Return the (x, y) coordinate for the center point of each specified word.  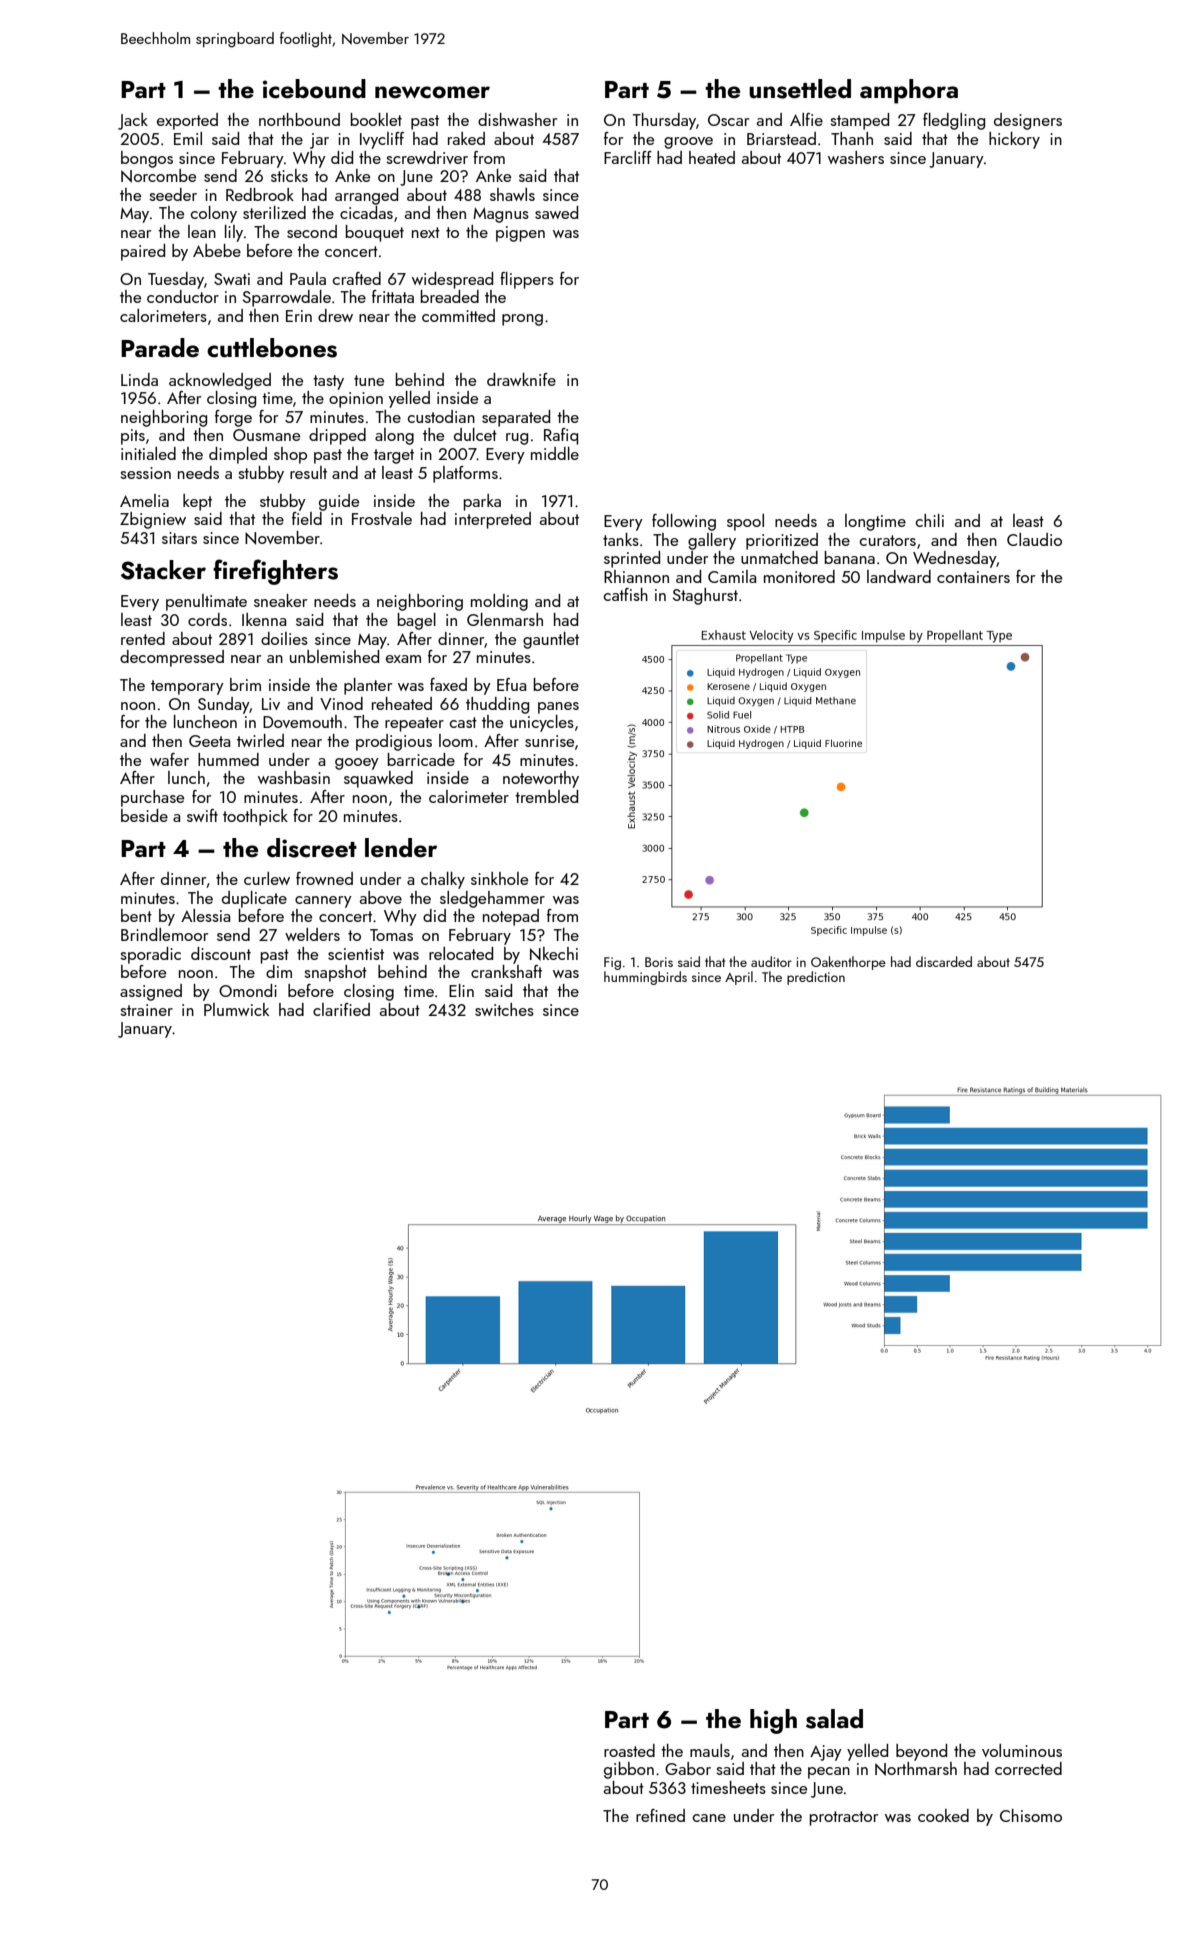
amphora (909, 91)
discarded (944, 961)
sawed (556, 212)
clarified (341, 1009)
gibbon (629, 1770)
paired (143, 252)
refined (660, 1815)
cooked (943, 1815)
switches (504, 1009)
